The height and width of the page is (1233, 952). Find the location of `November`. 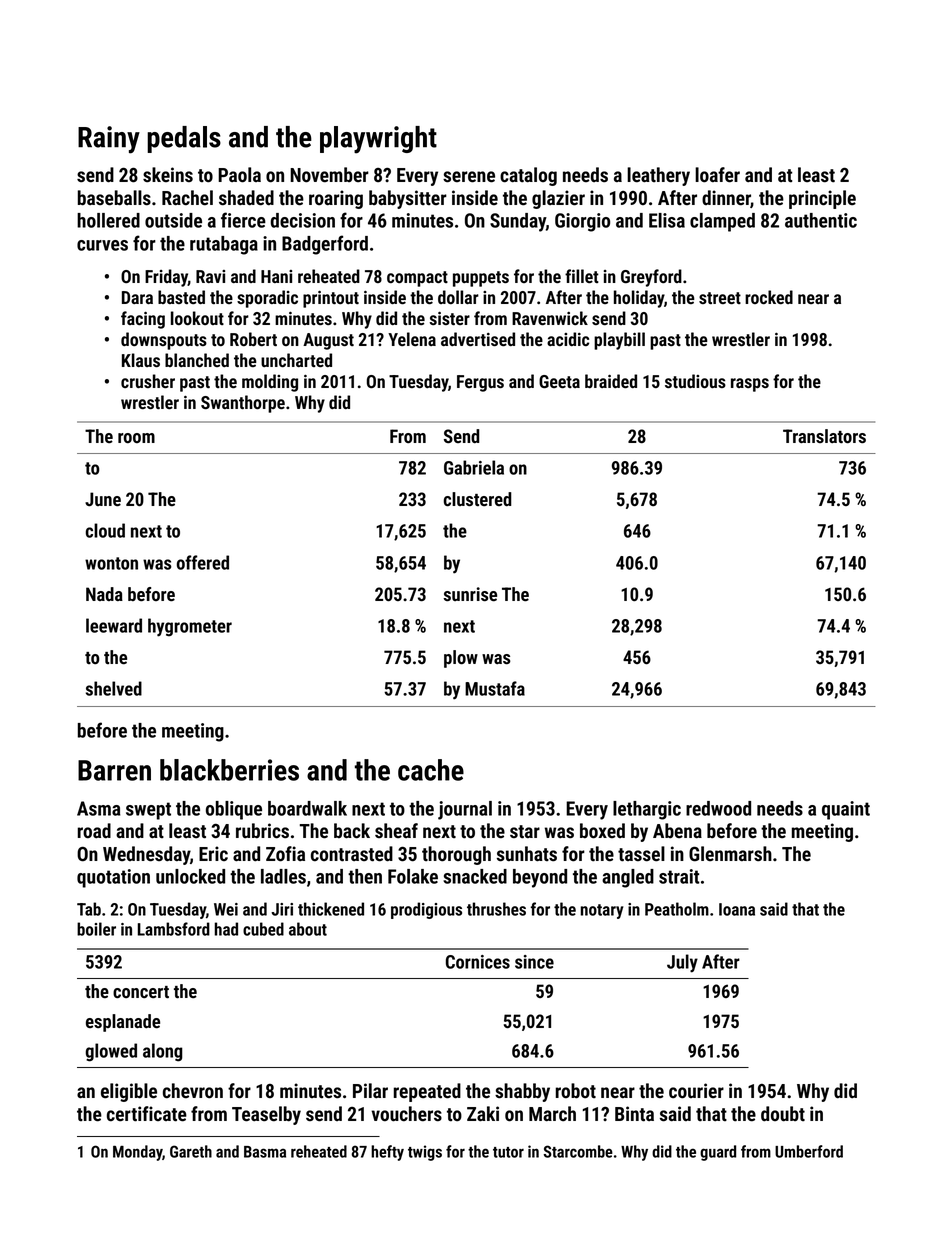

November is located at coordinates (329, 175).
